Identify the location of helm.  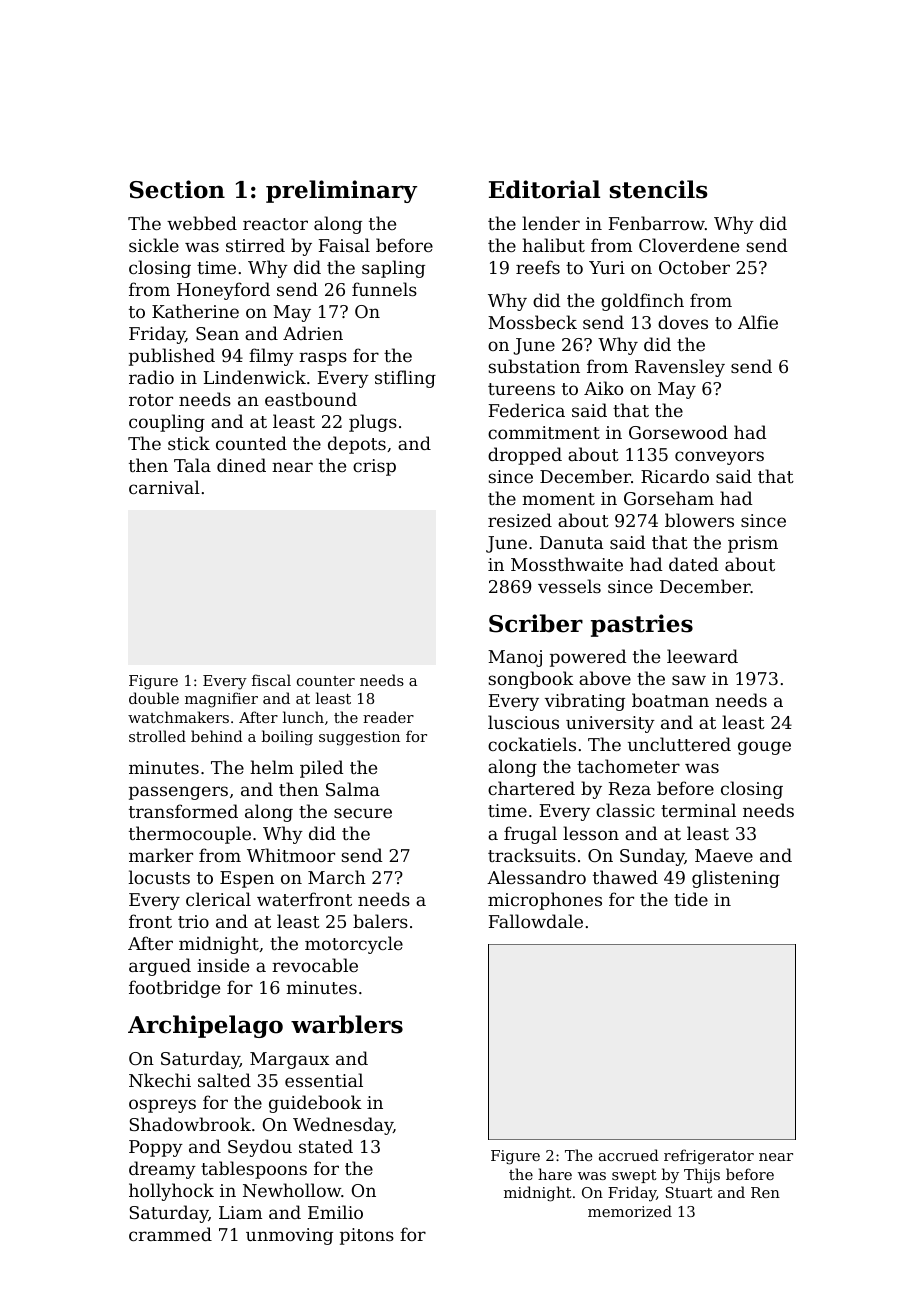
(272, 767).
